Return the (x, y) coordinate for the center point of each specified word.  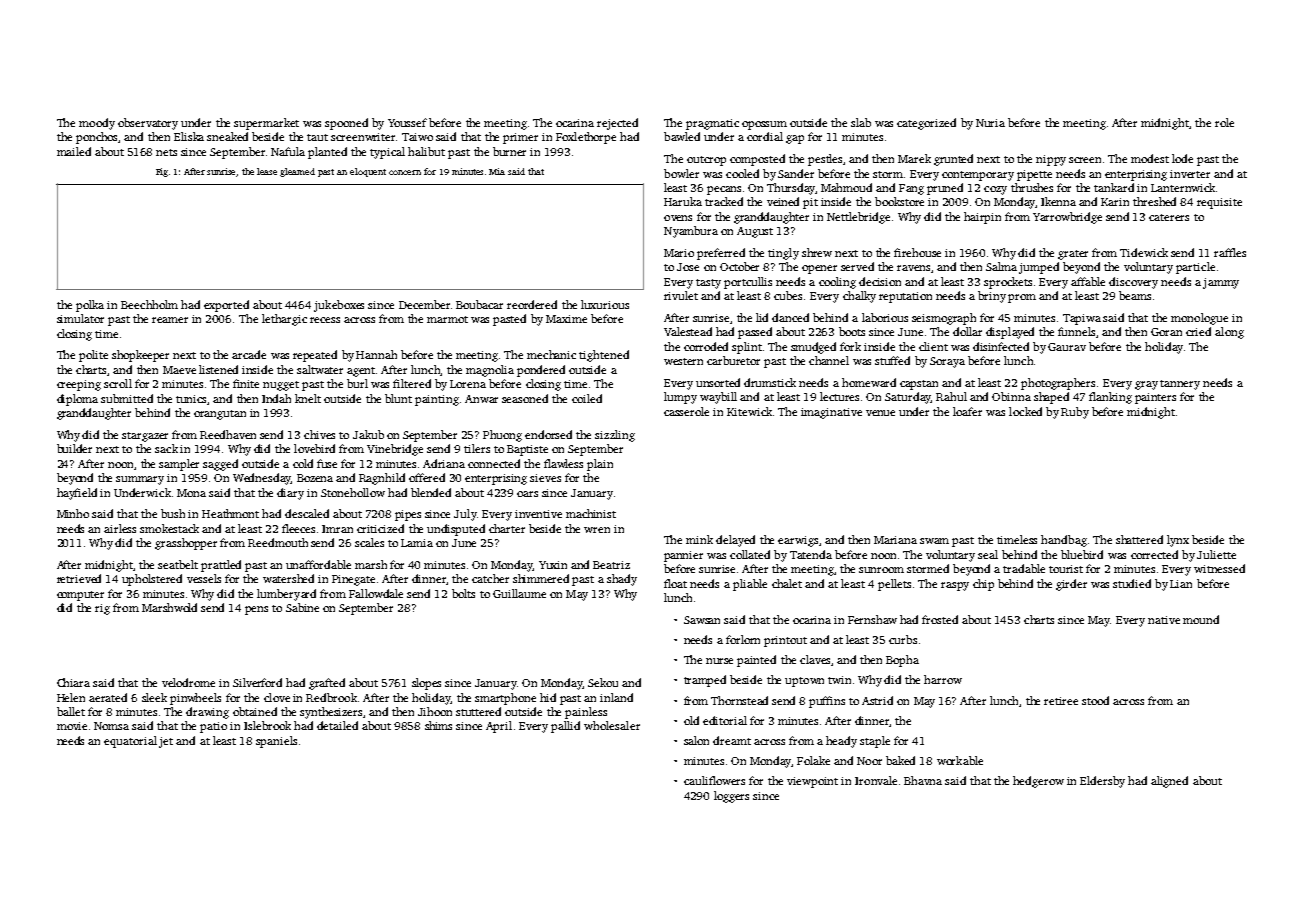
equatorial (130, 742)
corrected (1154, 554)
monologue (1199, 319)
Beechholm (149, 304)
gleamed (297, 172)
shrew (817, 252)
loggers (731, 797)
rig (102, 609)
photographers (1058, 384)
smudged (813, 348)
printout (785, 641)
